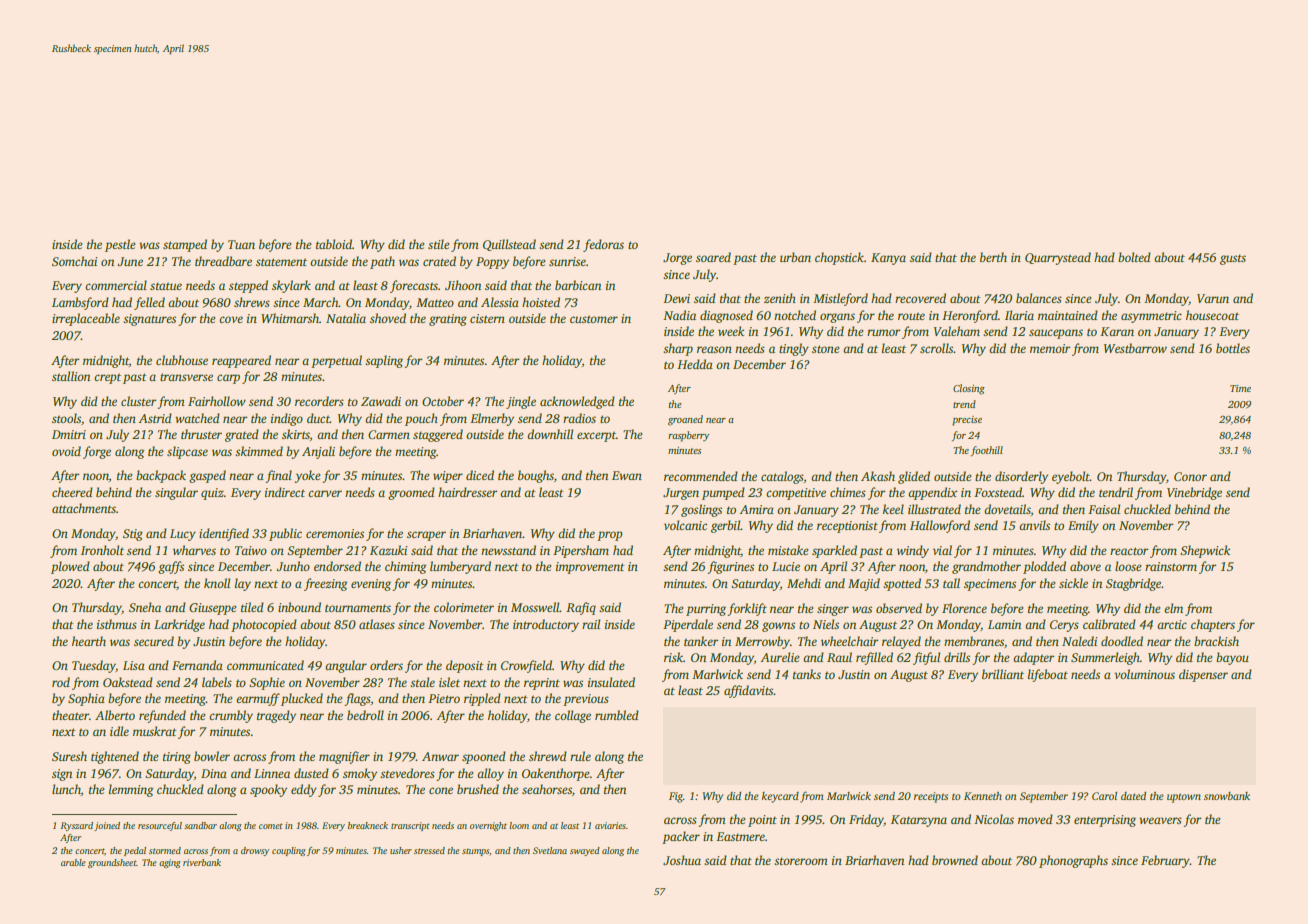 The width and height of the screenshot is (1308, 924). What do you see at coordinates (993, 257) in the screenshot?
I see `berth` at bounding box center [993, 257].
